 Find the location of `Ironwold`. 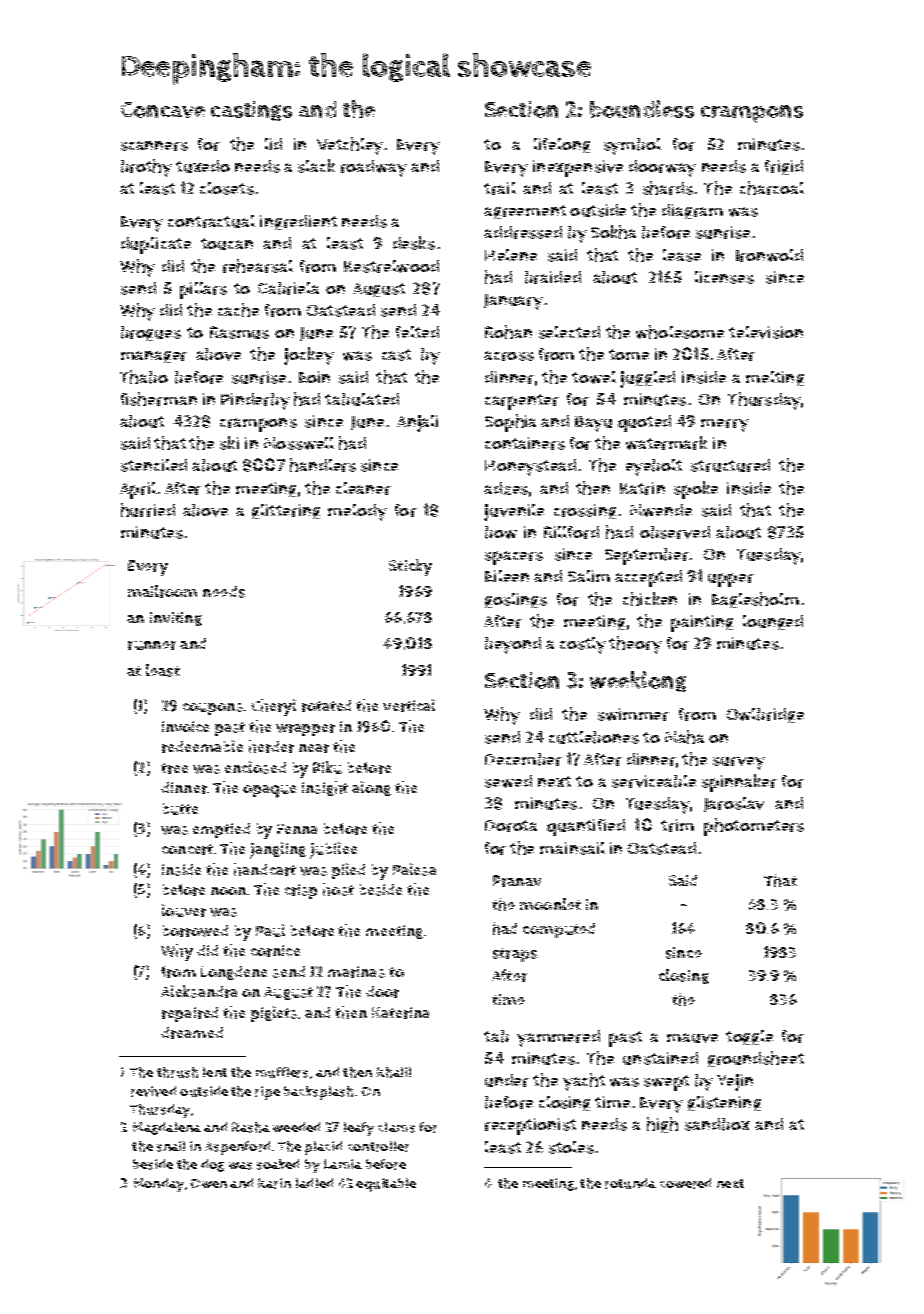

Ironwold is located at coordinates (769, 255).
